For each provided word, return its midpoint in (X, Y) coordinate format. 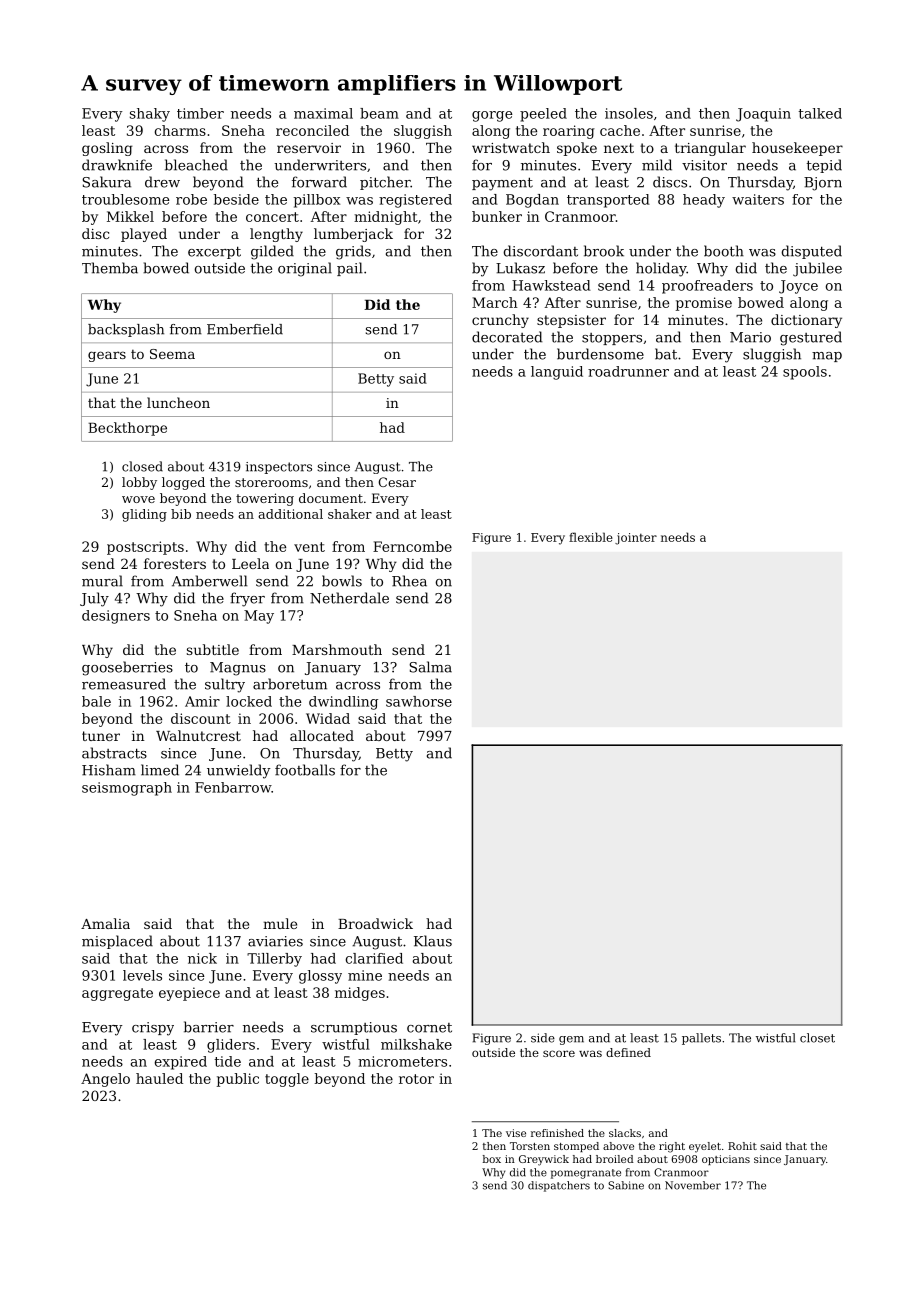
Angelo (105, 1080)
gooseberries (127, 668)
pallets (701, 1039)
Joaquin (763, 115)
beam (379, 113)
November (693, 1185)
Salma (430, 667)
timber (200, 113)
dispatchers (559, 1186)
